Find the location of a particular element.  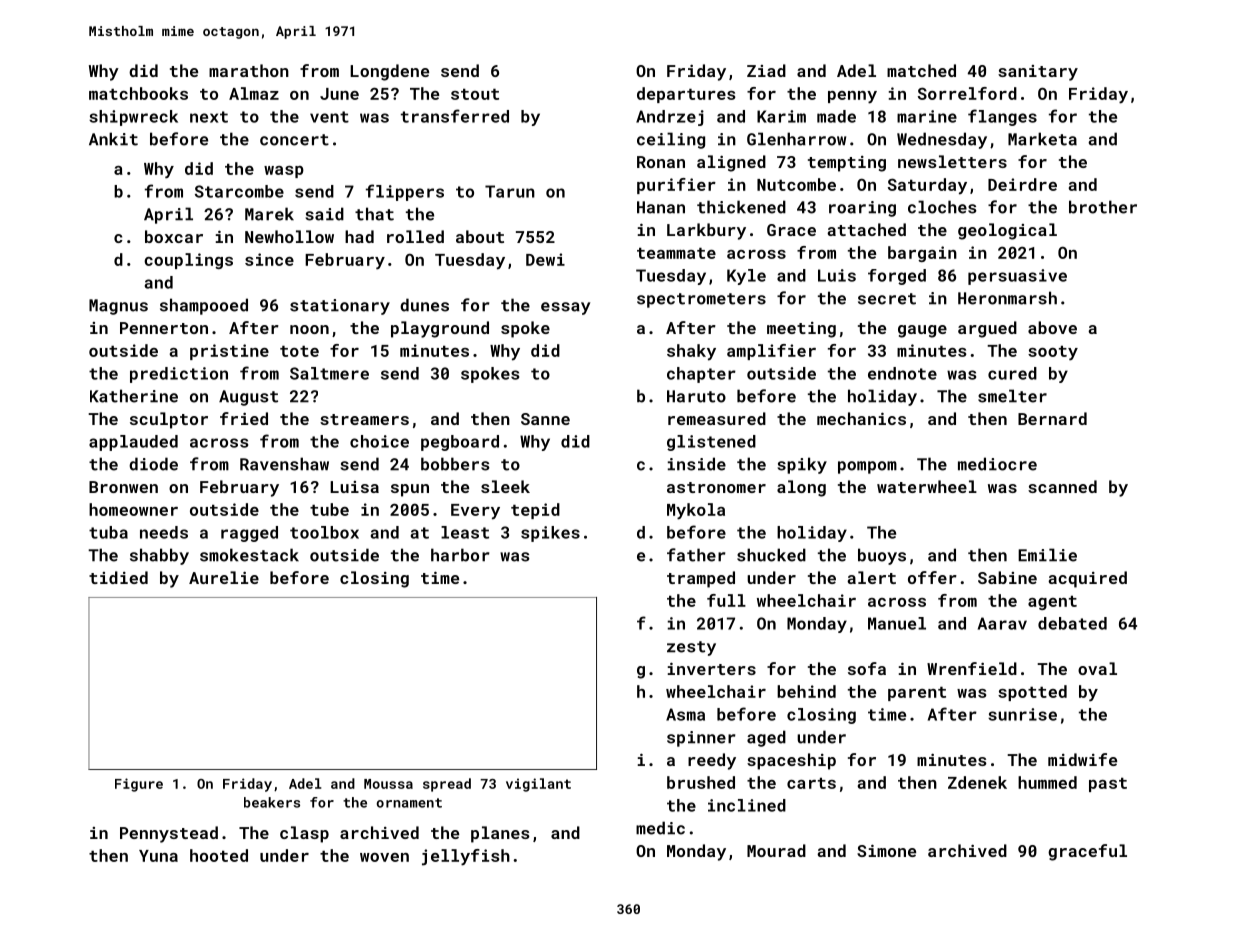

harbor is located at coordinates (460, 555).
